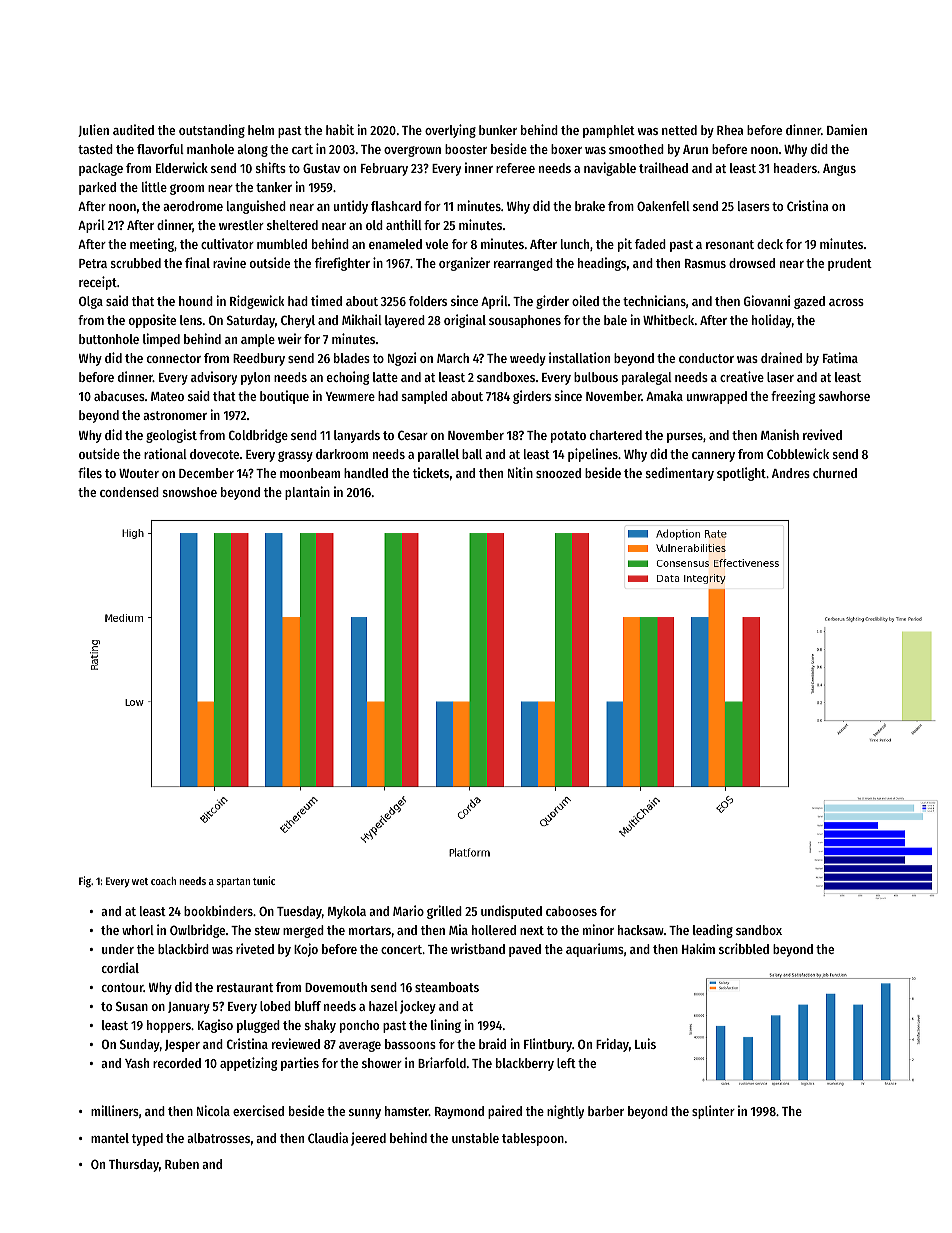 Image resolution: width=952 pixels, height=1233 pixels. Describe the element at coordinates (713, 931) in the image. I see `leading` at that location.
